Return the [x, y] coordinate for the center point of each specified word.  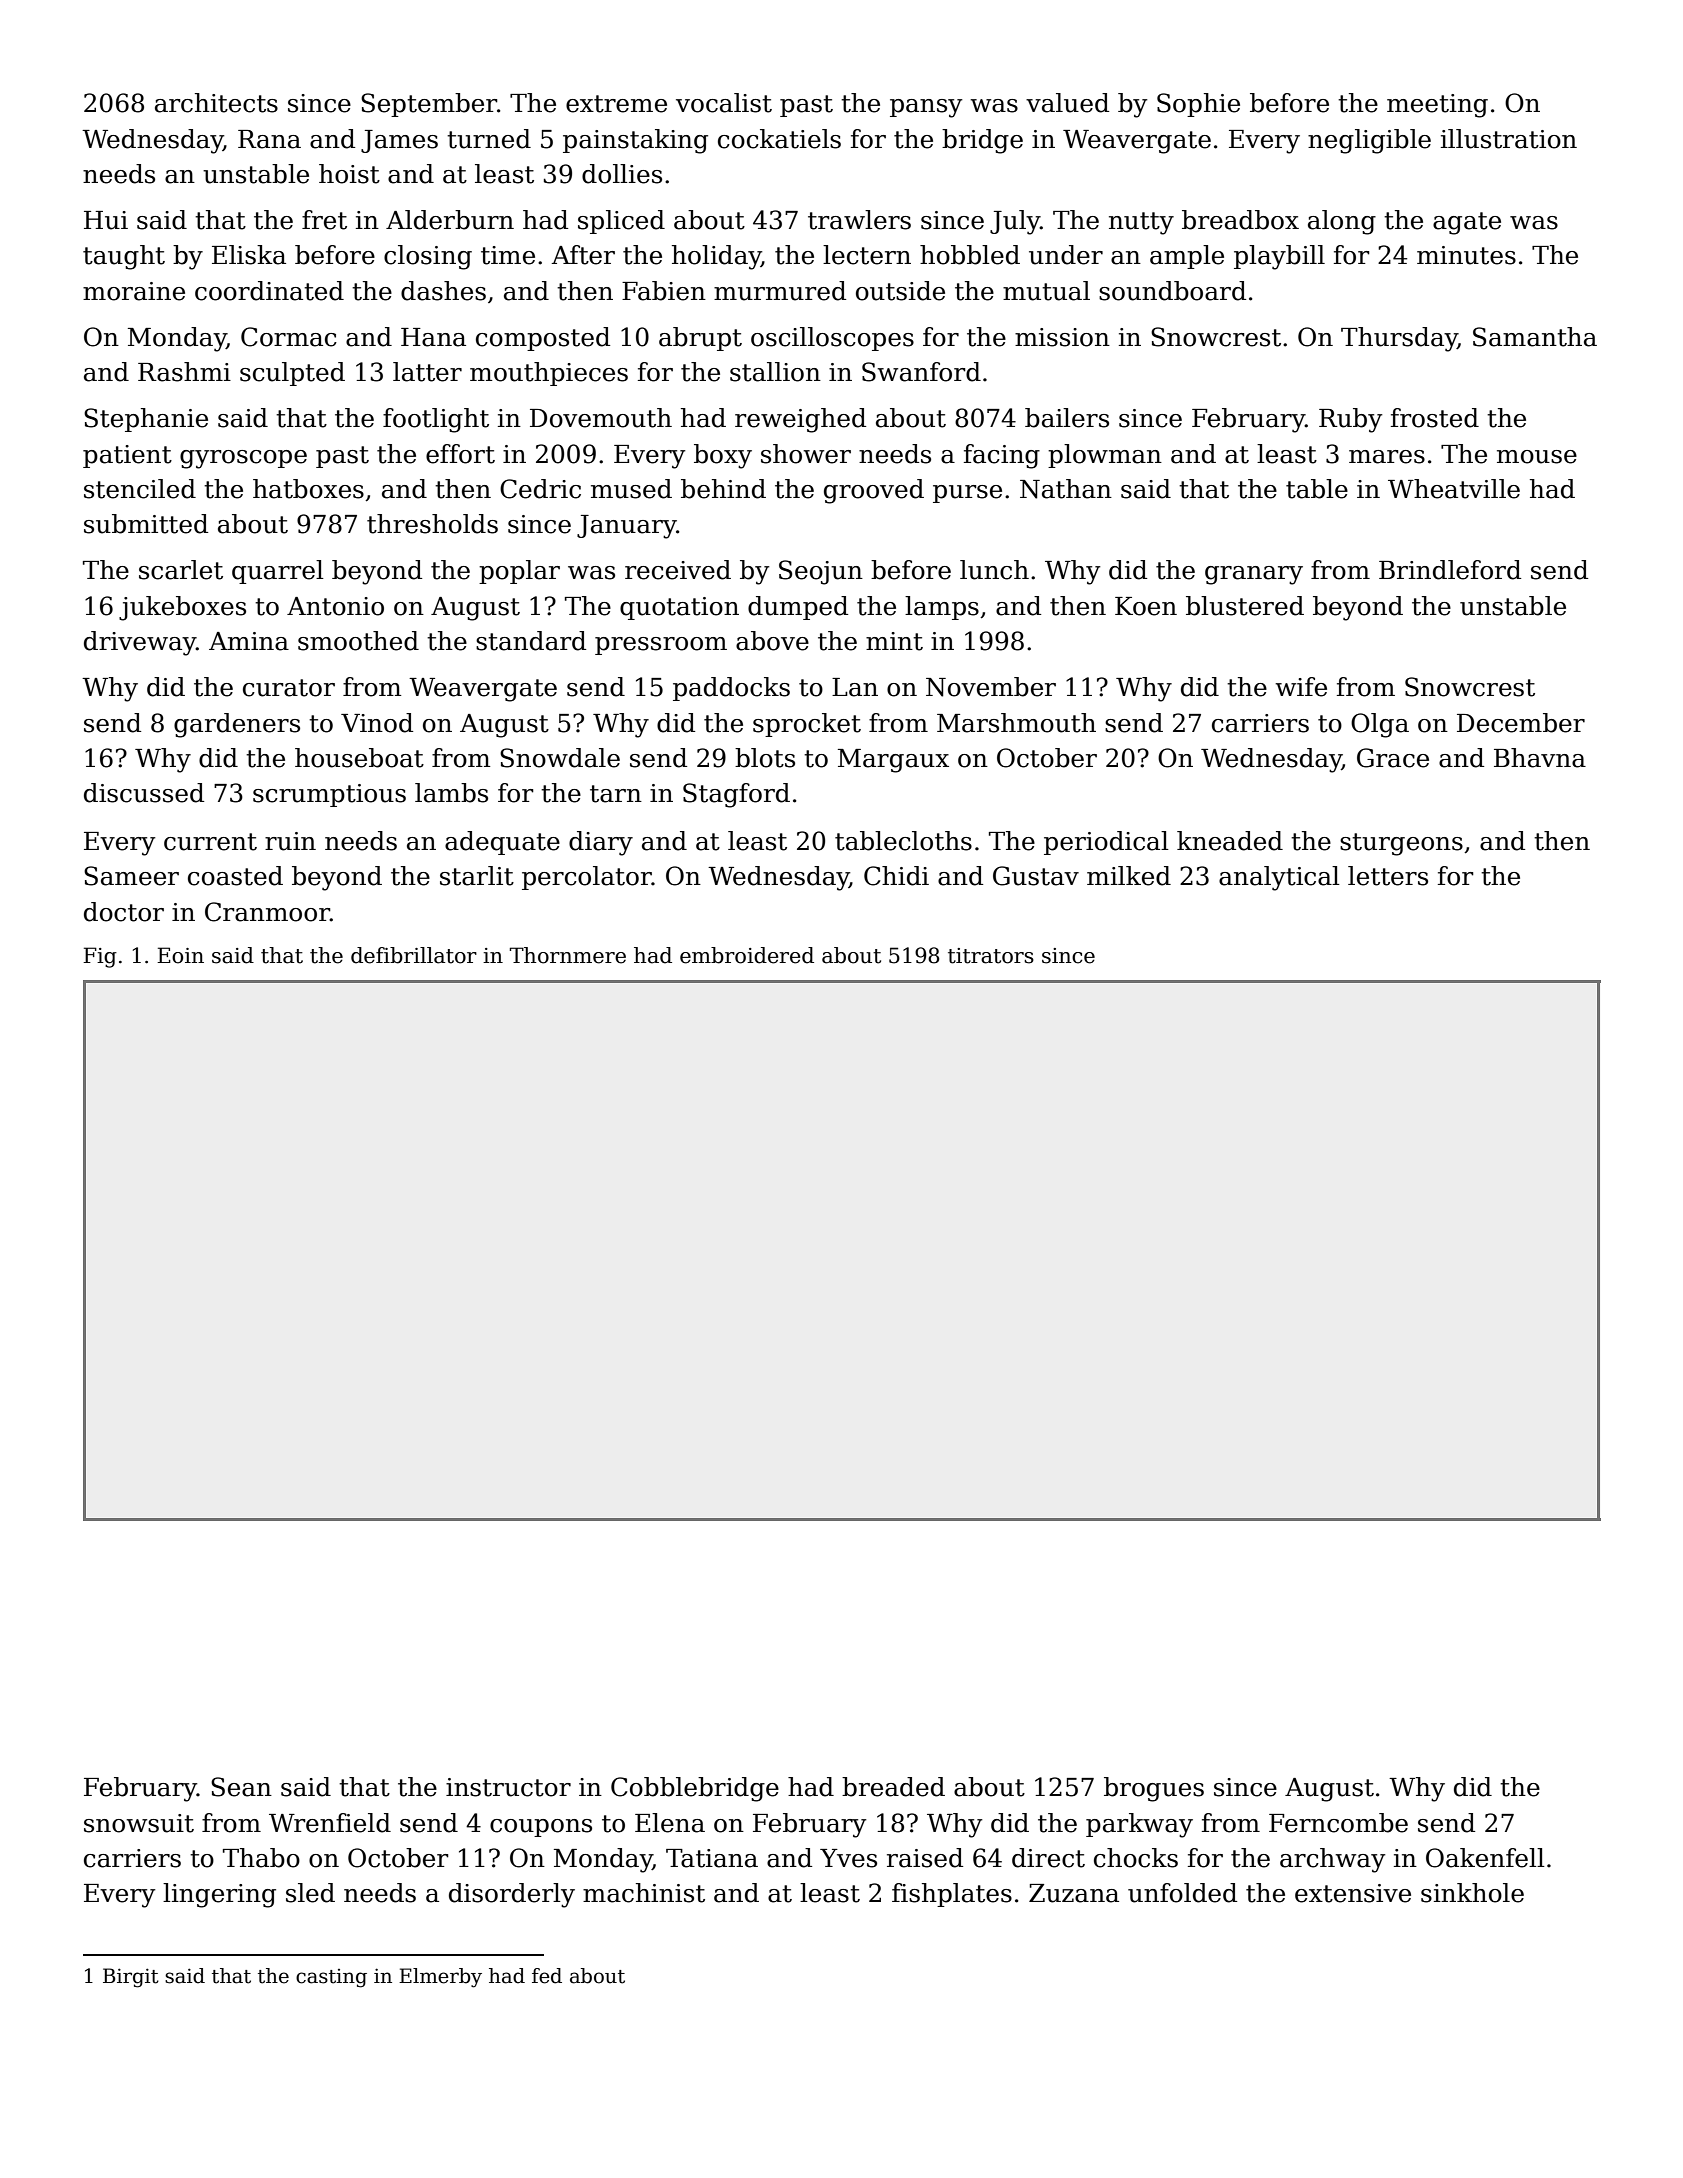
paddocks [731, 689]
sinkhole [1472, 1893]
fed [547, 1976]
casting [331, 1978]
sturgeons [1401, 844]
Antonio [335, 606]
